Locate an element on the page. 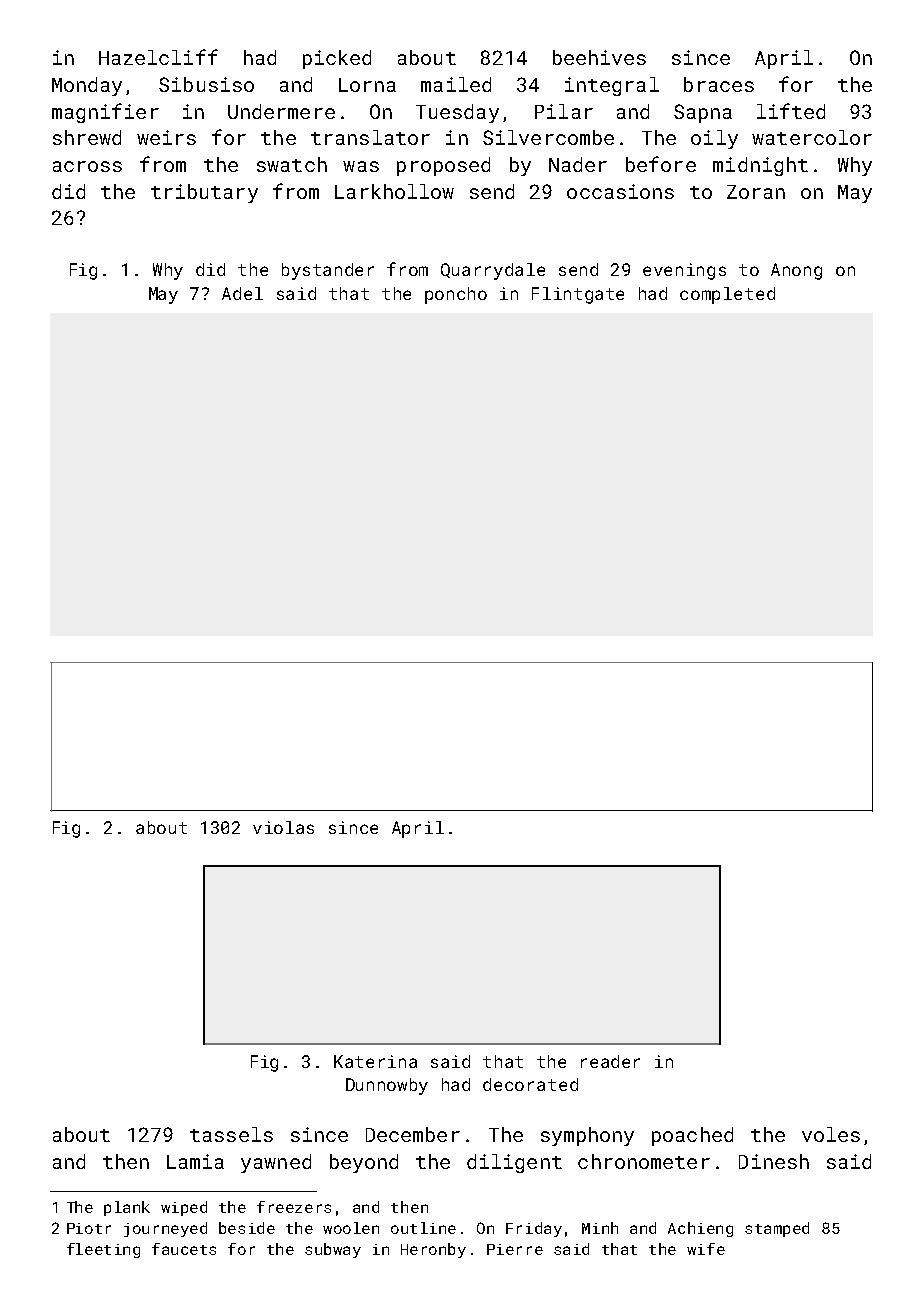  Piotr is located at coordinates (89, 1228).
